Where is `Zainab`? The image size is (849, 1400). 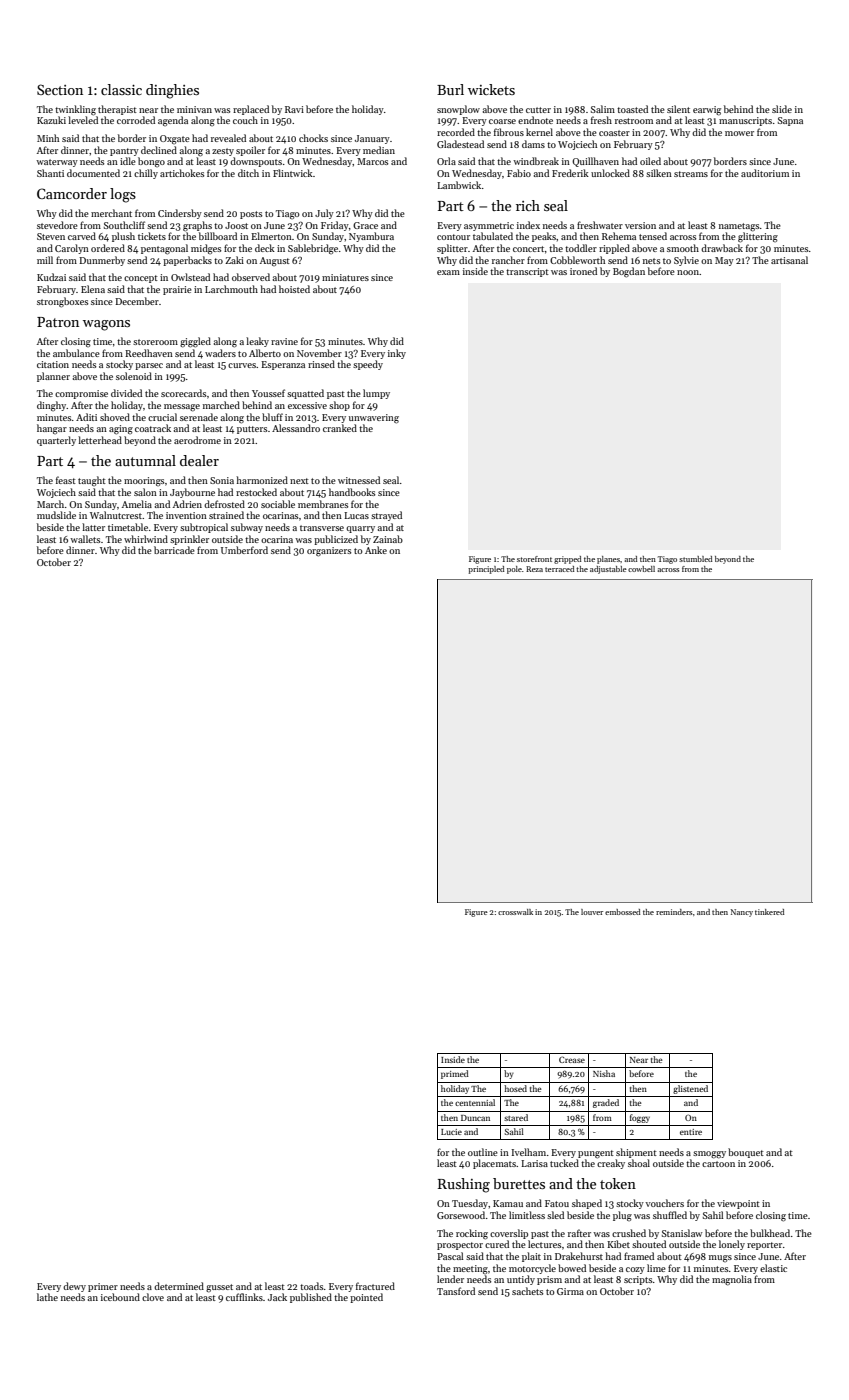 Zainab is located at coordinates (388, 539).
